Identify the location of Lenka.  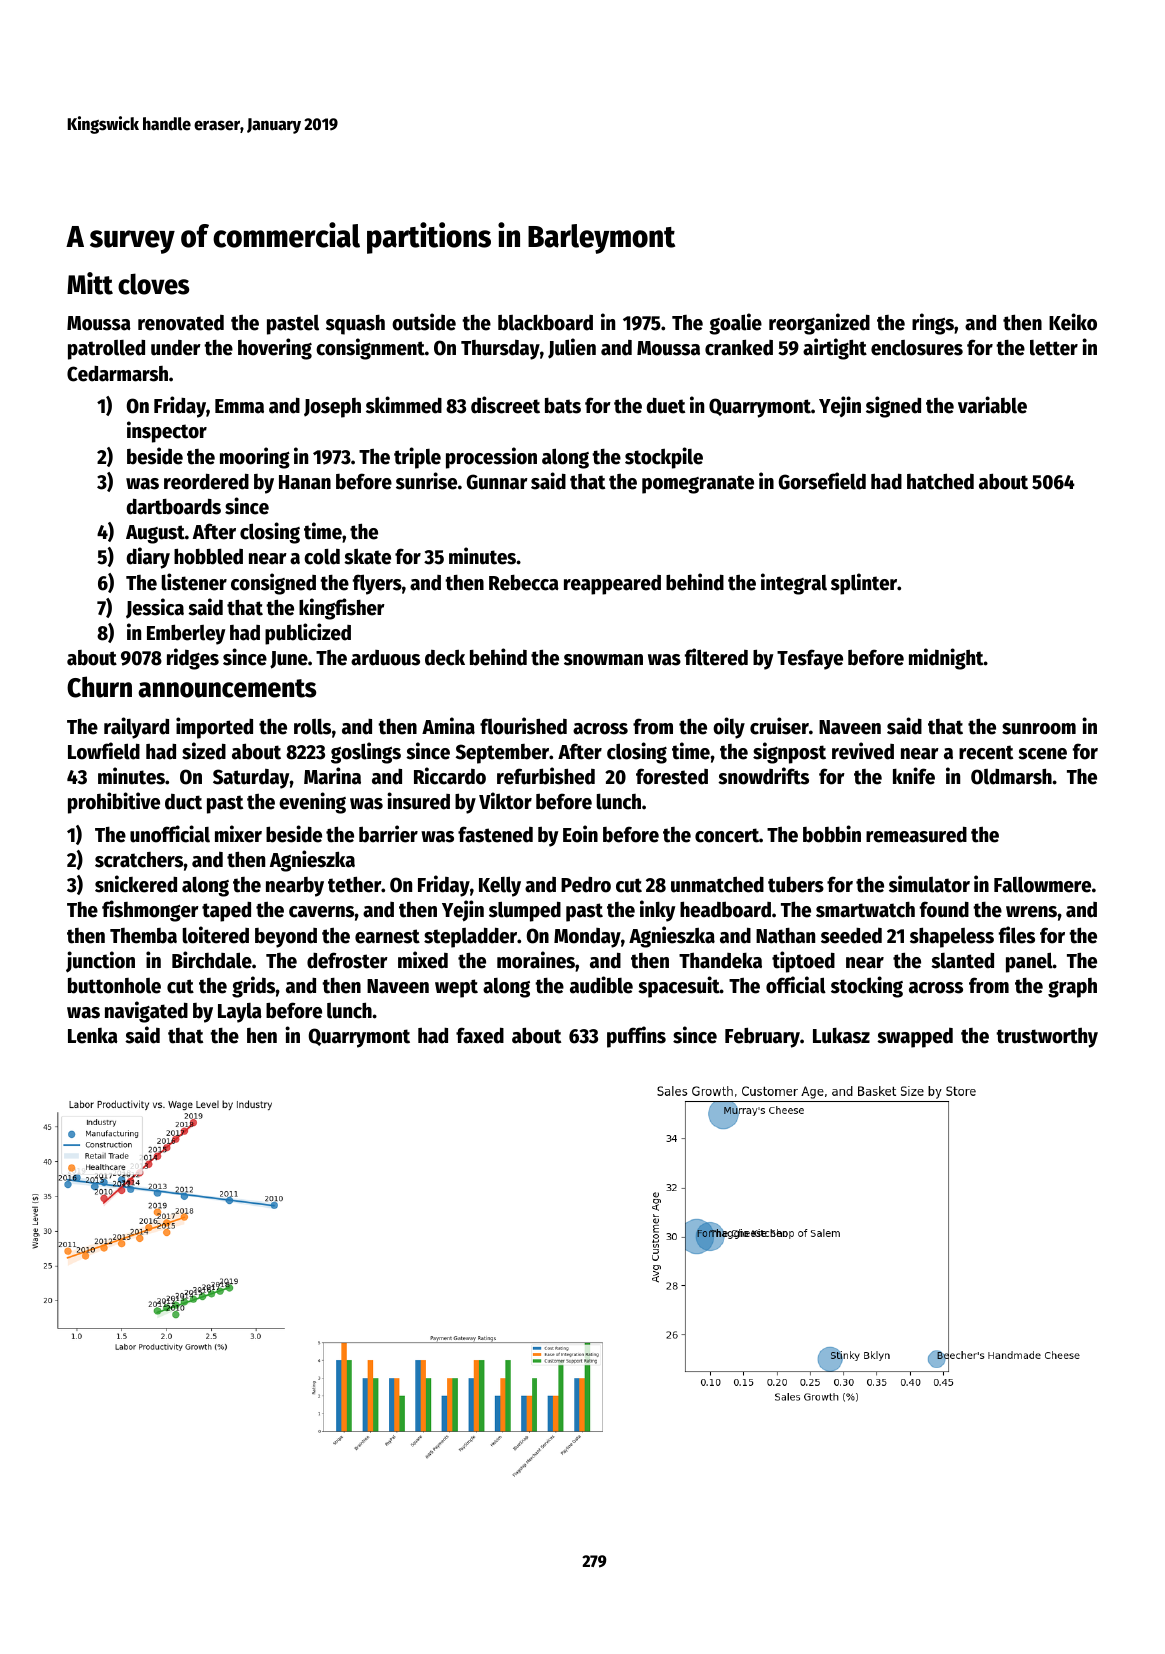
(93, 1036).
